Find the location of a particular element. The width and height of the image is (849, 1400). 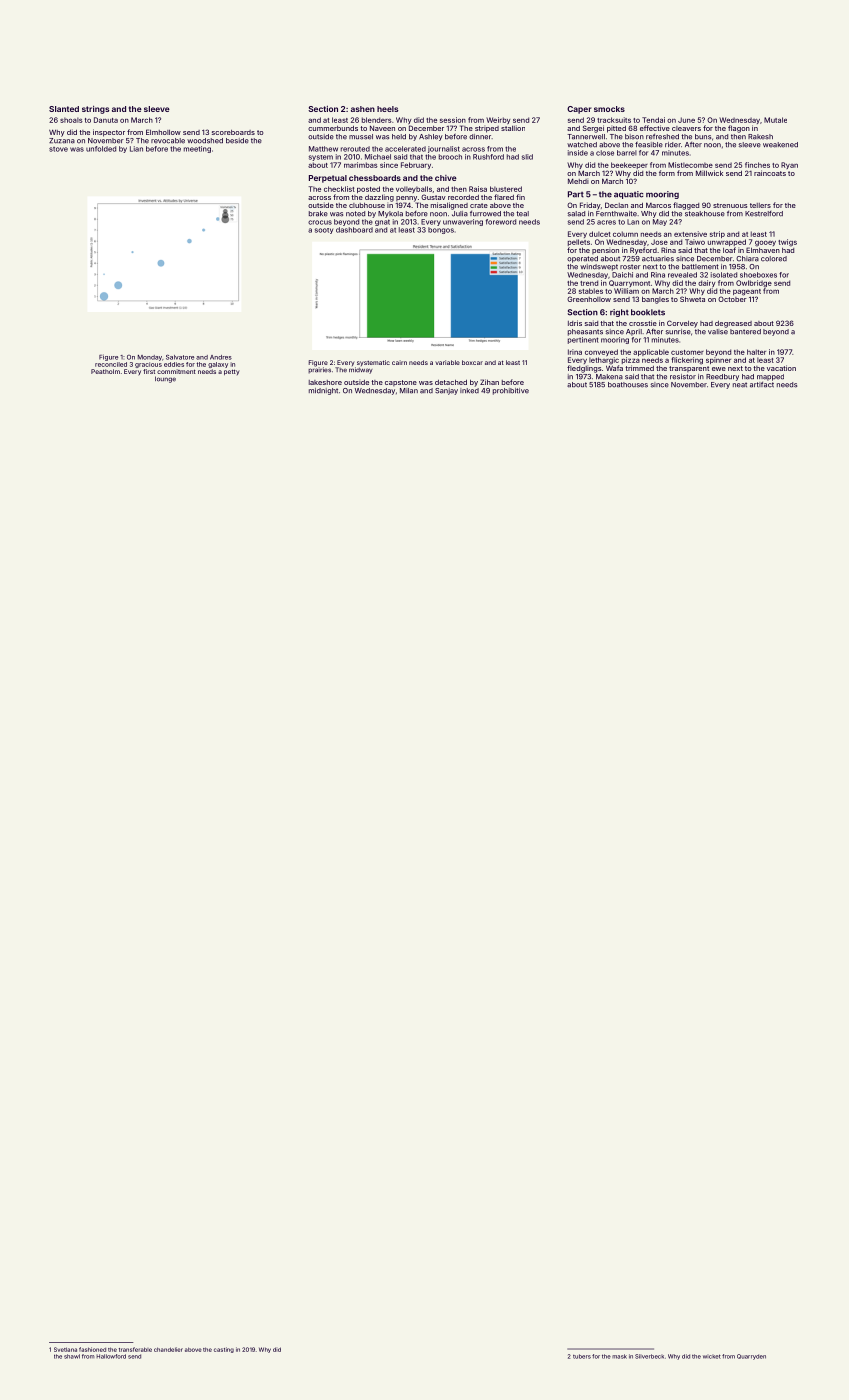

midnight is located at coordinates (323, 391).
